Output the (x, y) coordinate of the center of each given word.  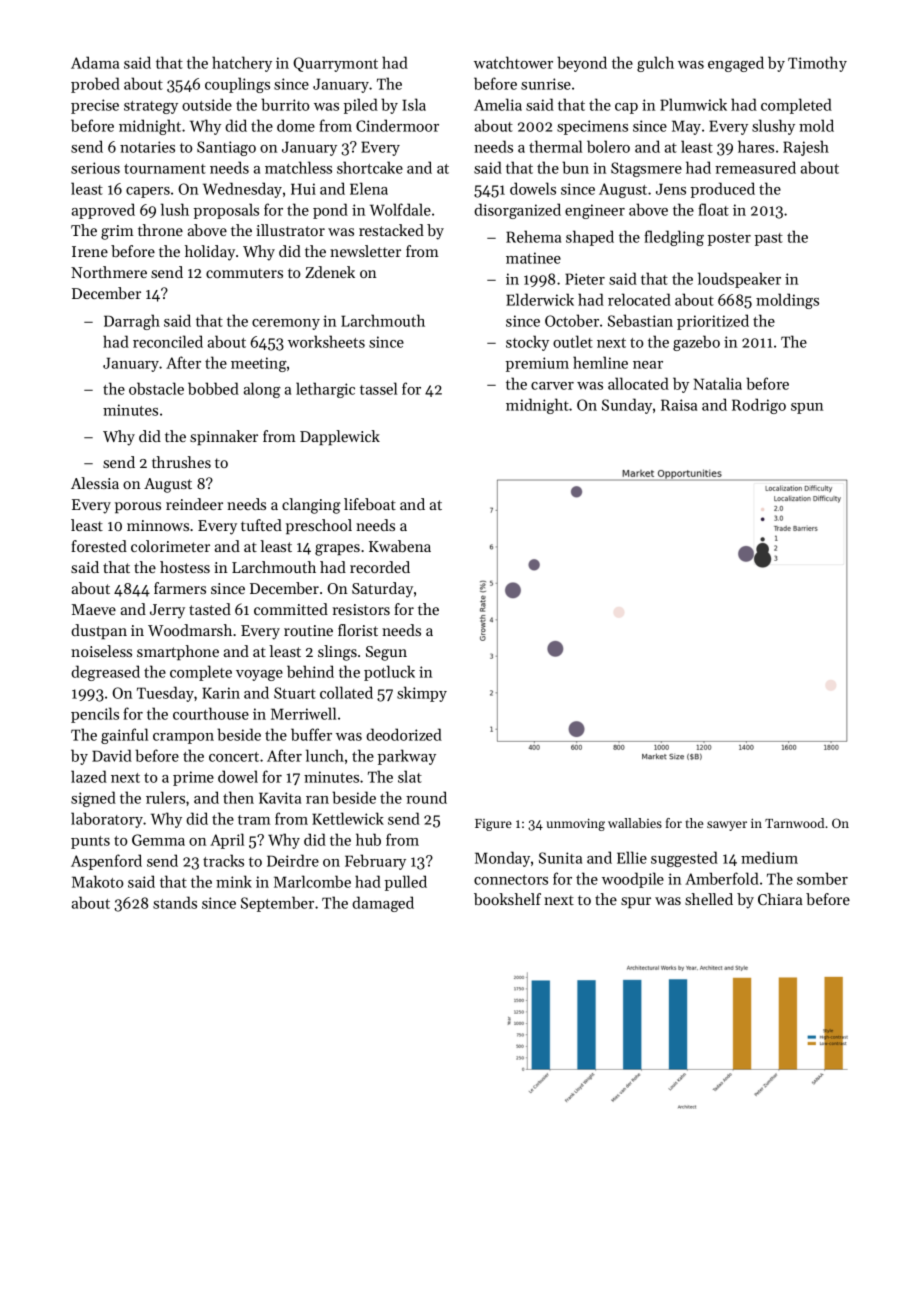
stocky (527, 343)
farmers (180, 588)
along (262, 390)
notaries (147, 147)
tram (254, 820)
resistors (361, 609)
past (769, 239)
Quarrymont (335, 64)
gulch (655, 64)
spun (807, 408)
